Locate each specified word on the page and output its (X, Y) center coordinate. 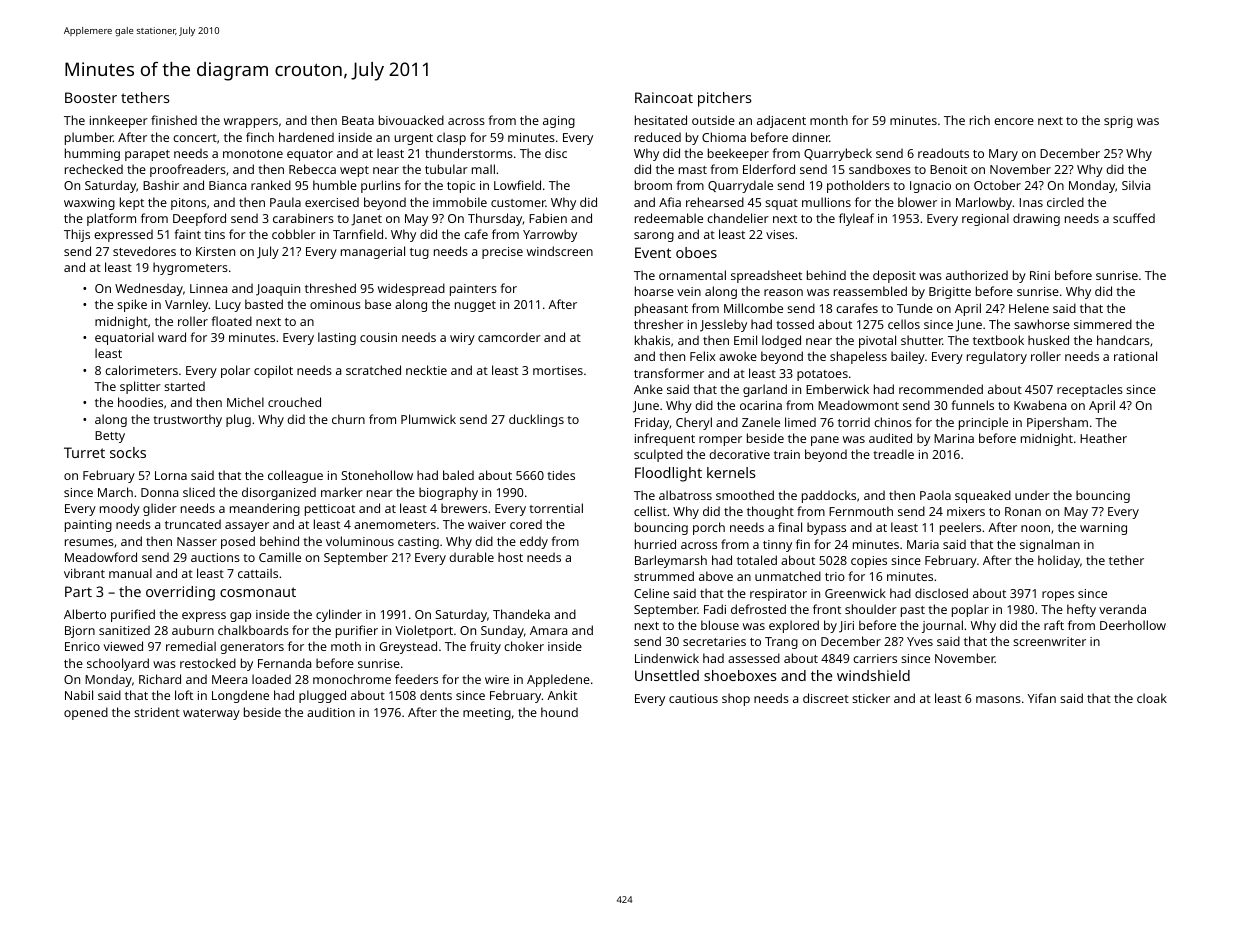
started (184, 386)
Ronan (1023, 511)
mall (483, 169)
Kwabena (1040, 405)
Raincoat (664, 97)
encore (1014, 121)
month (829, 120)
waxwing (89, 204)
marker (342, 492)
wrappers (251, 123)
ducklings (536, 420)
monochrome (352, 679)
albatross (685, 495)
